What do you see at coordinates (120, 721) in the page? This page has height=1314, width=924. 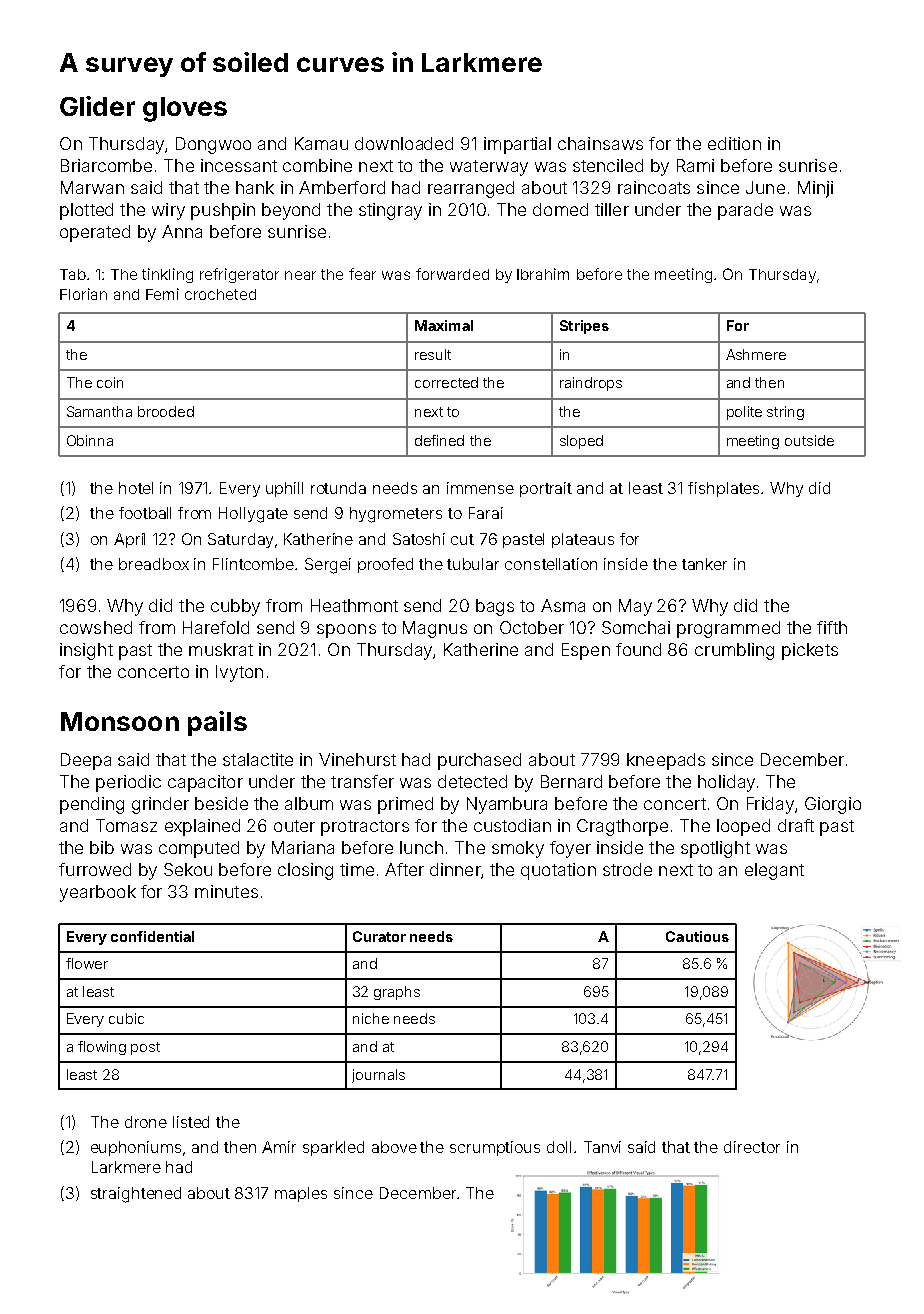 I see `Monsoon` at bounding box center [120, 721].
